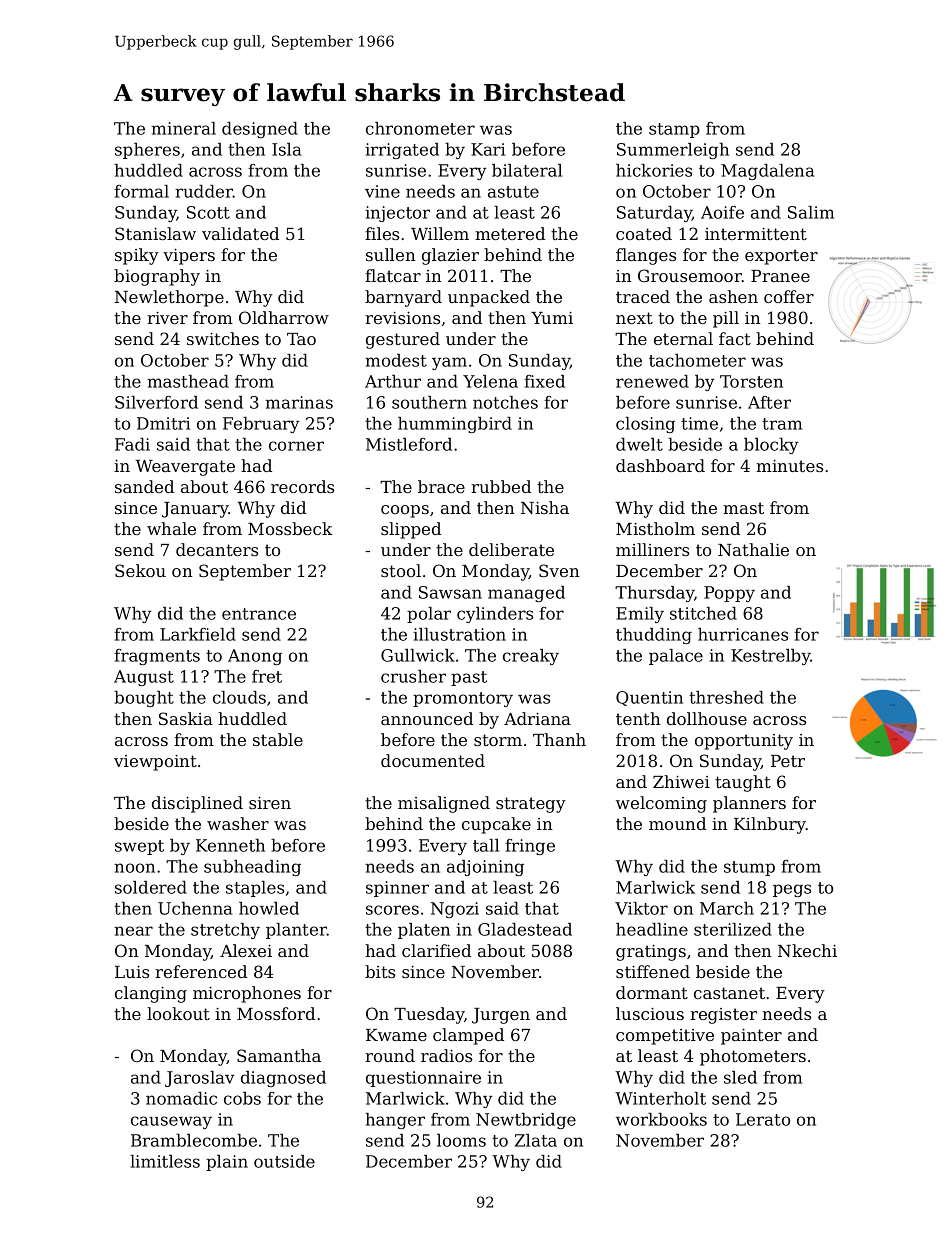  Describe the element at coordinates (674, 130) in the screenshot. I see `stamp` at that location.
